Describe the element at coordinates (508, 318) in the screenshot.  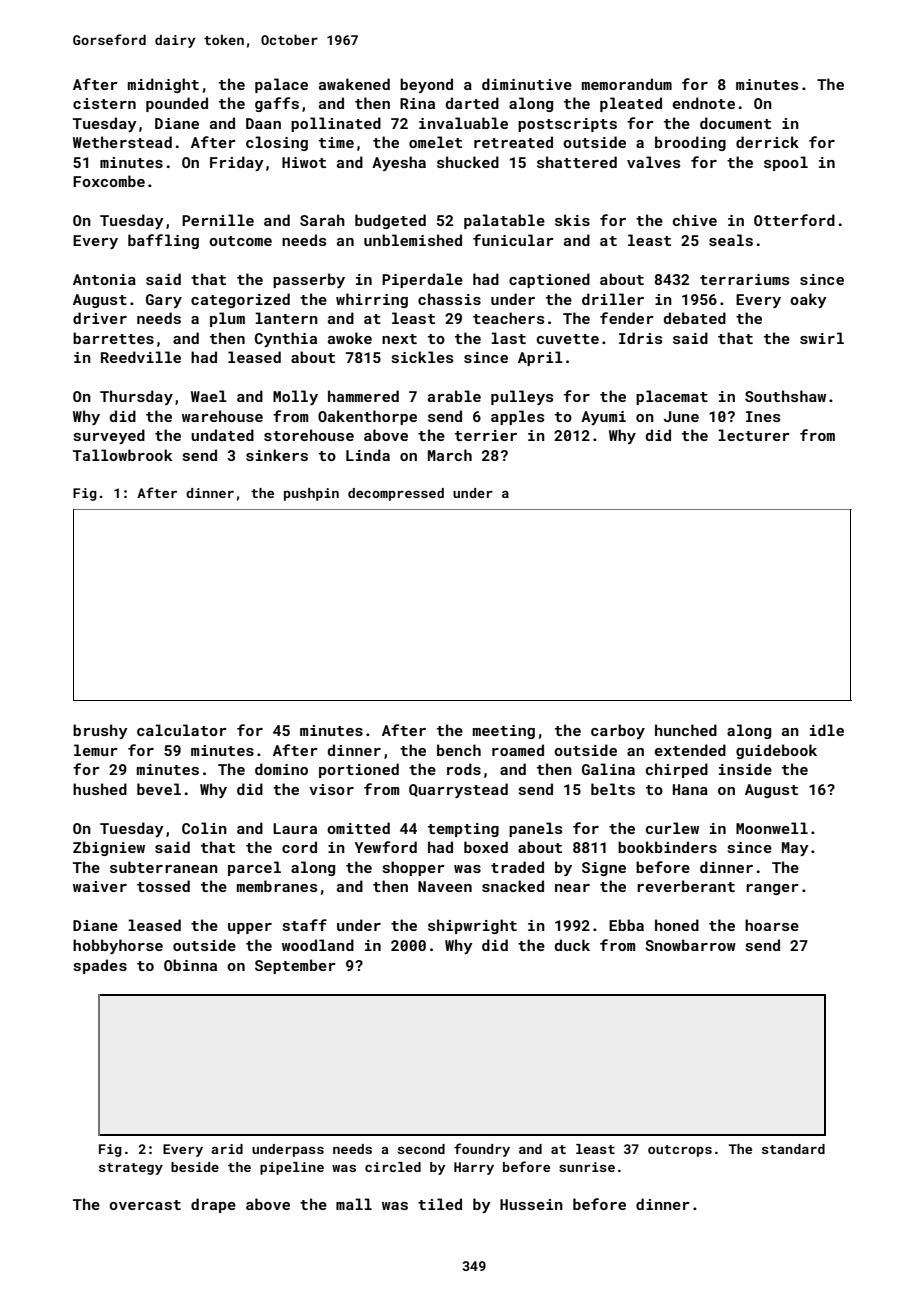
I see `teachers` at that location.
